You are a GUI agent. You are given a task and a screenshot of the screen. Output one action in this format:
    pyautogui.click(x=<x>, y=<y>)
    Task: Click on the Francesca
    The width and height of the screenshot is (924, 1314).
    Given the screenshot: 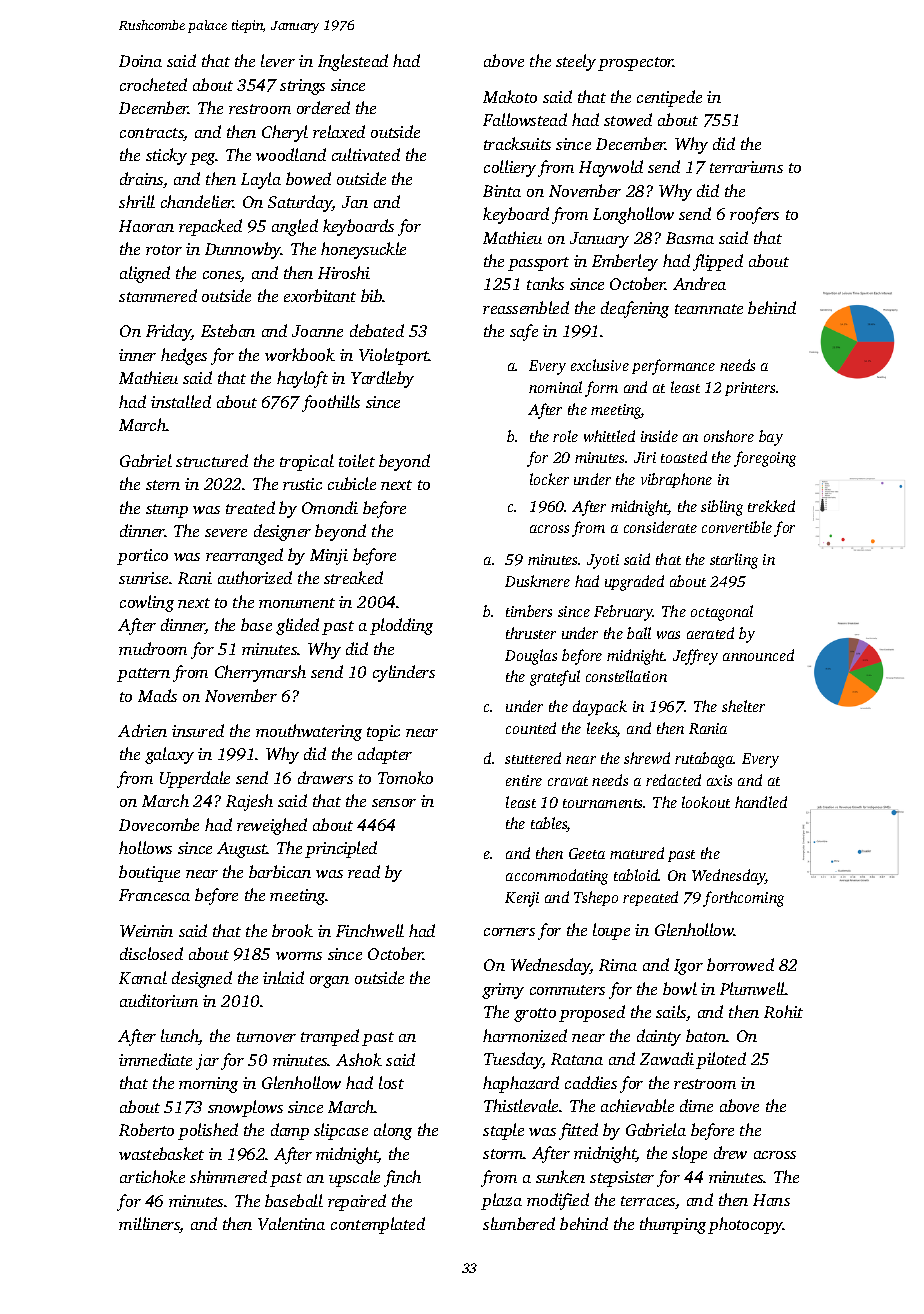 What is the action you would take?
    pyautogui.click(x=154, y=895)
